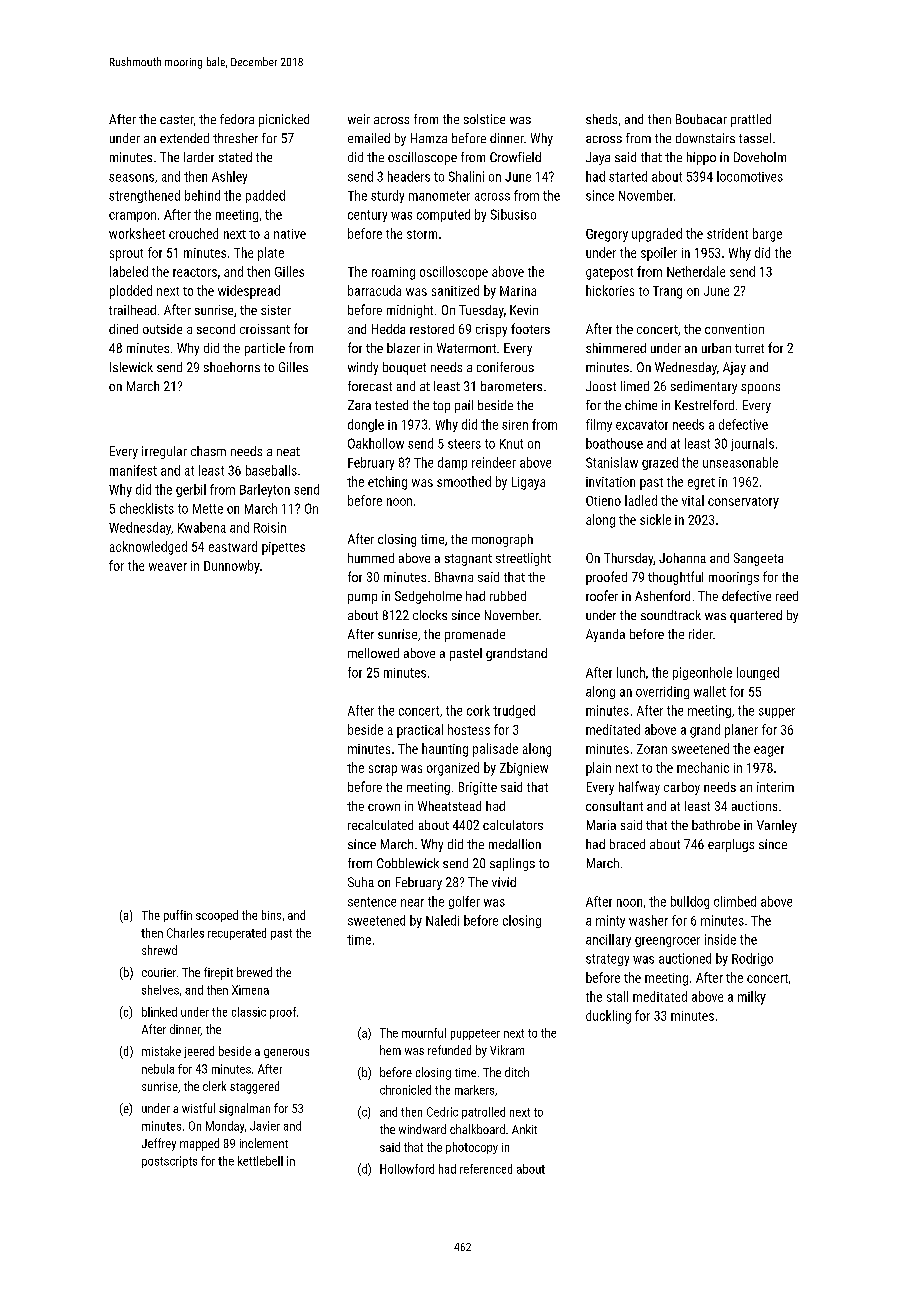 This page has width=908, height=1316. I want to click on carboy, so click(682, 788).
